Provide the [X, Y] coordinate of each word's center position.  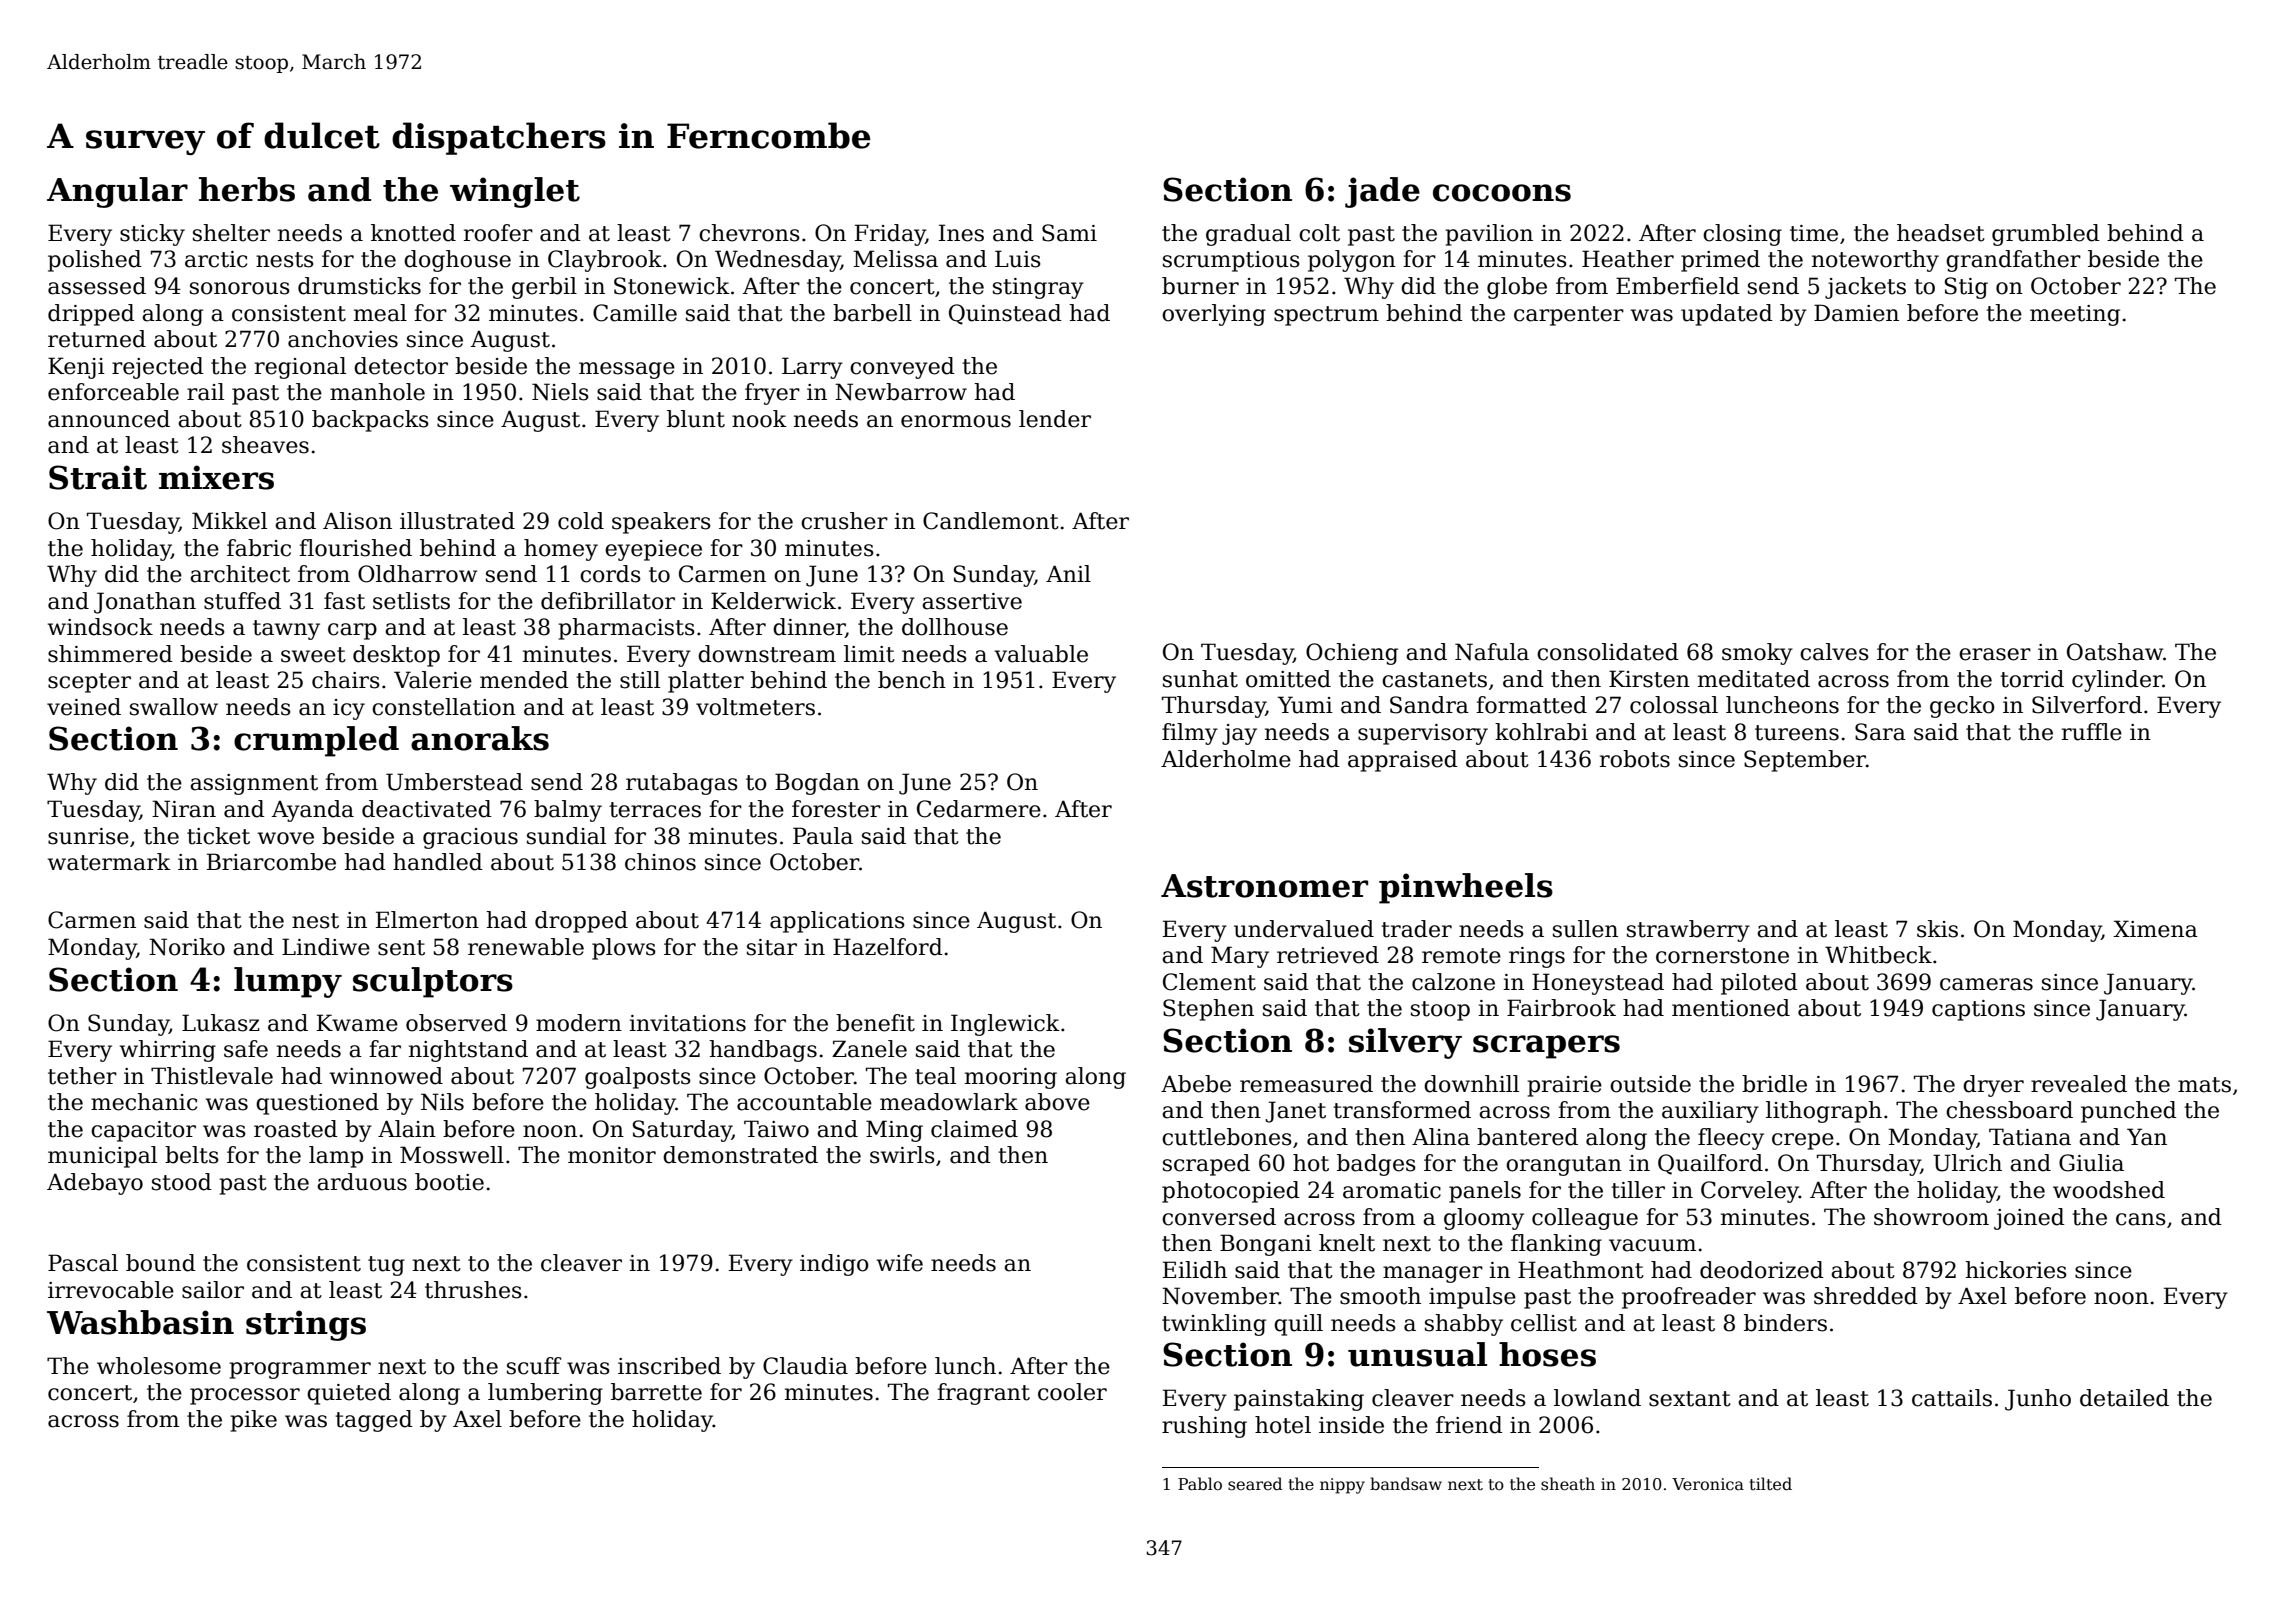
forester [836, 809]
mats [2204, 1085]
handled [438, 862]
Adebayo [95, 1184]
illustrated [457, 521]
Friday [890, 235]
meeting [2075, 315]
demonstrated [740, 1155]
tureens [1797, 733]
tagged [374, 1421]
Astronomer [1264, 886]
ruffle [2092, 732]
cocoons [1502, 193]
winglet [515, 192]
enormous [956, 421]
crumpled [316, 741]
